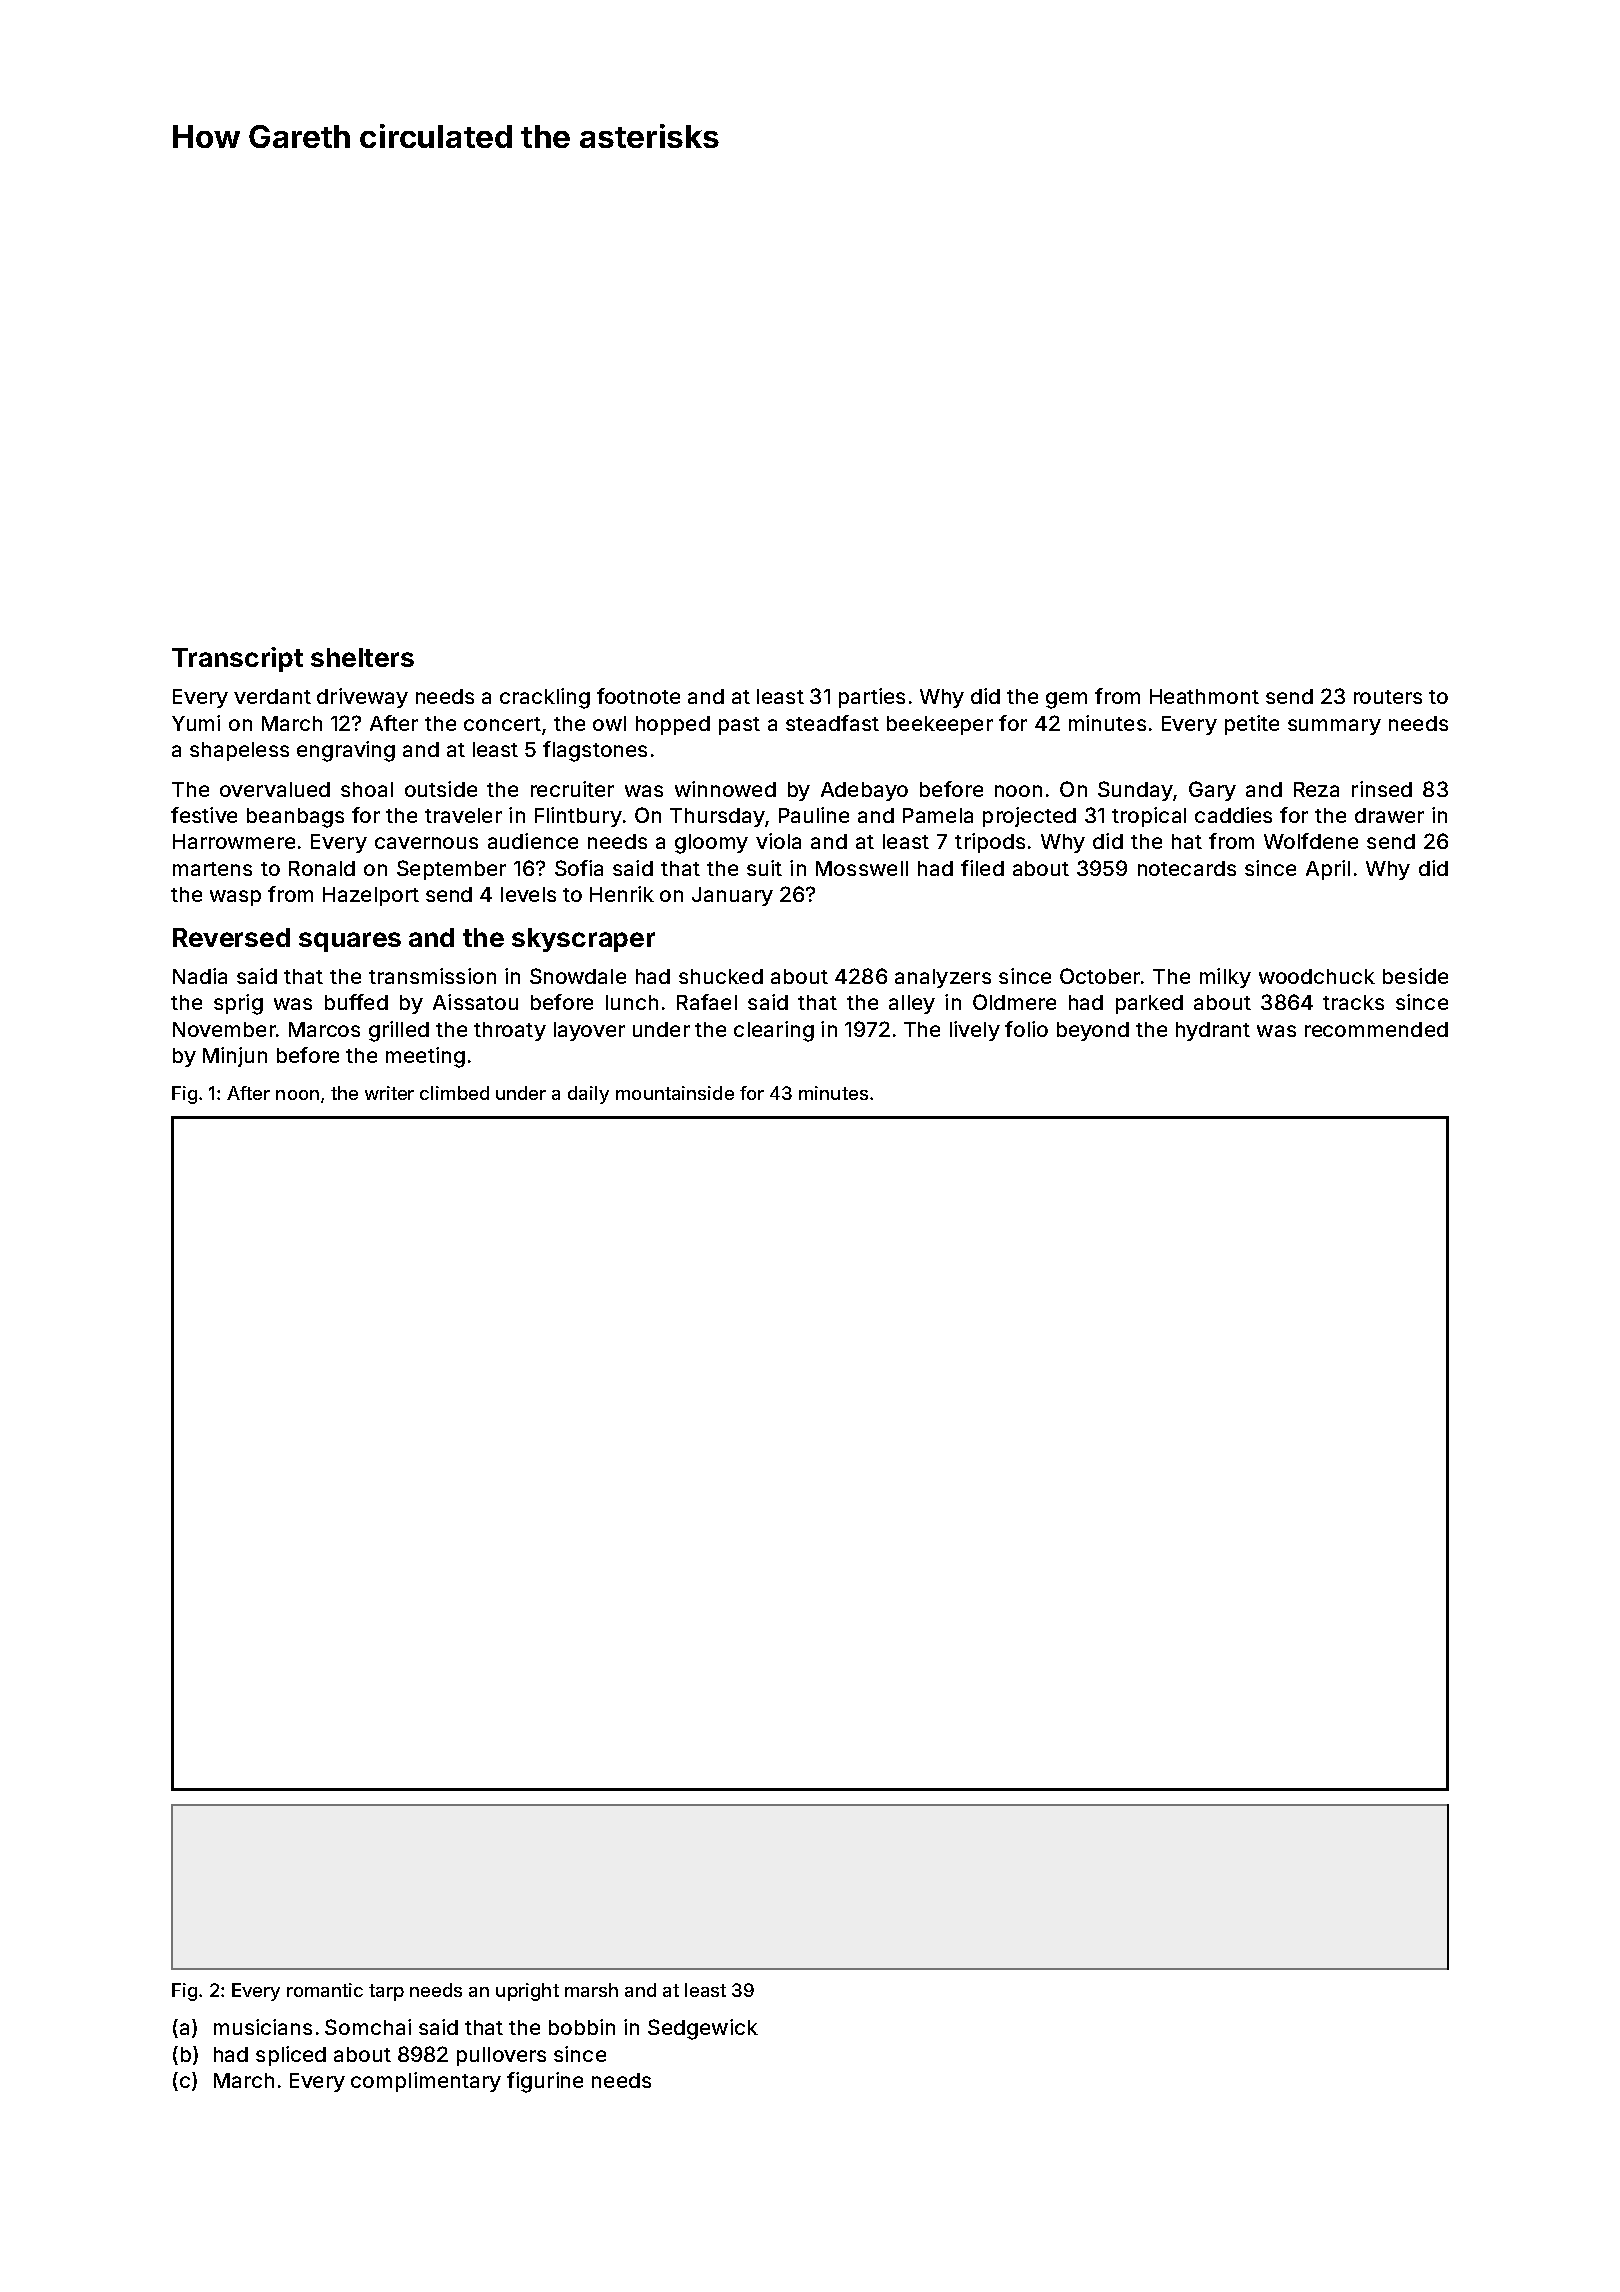 The height and width of the image is (2292, 1620). What do you see at coordinates (426, 2082) in the image?
I see `complimentary` at bounding box center [426, 2082].
